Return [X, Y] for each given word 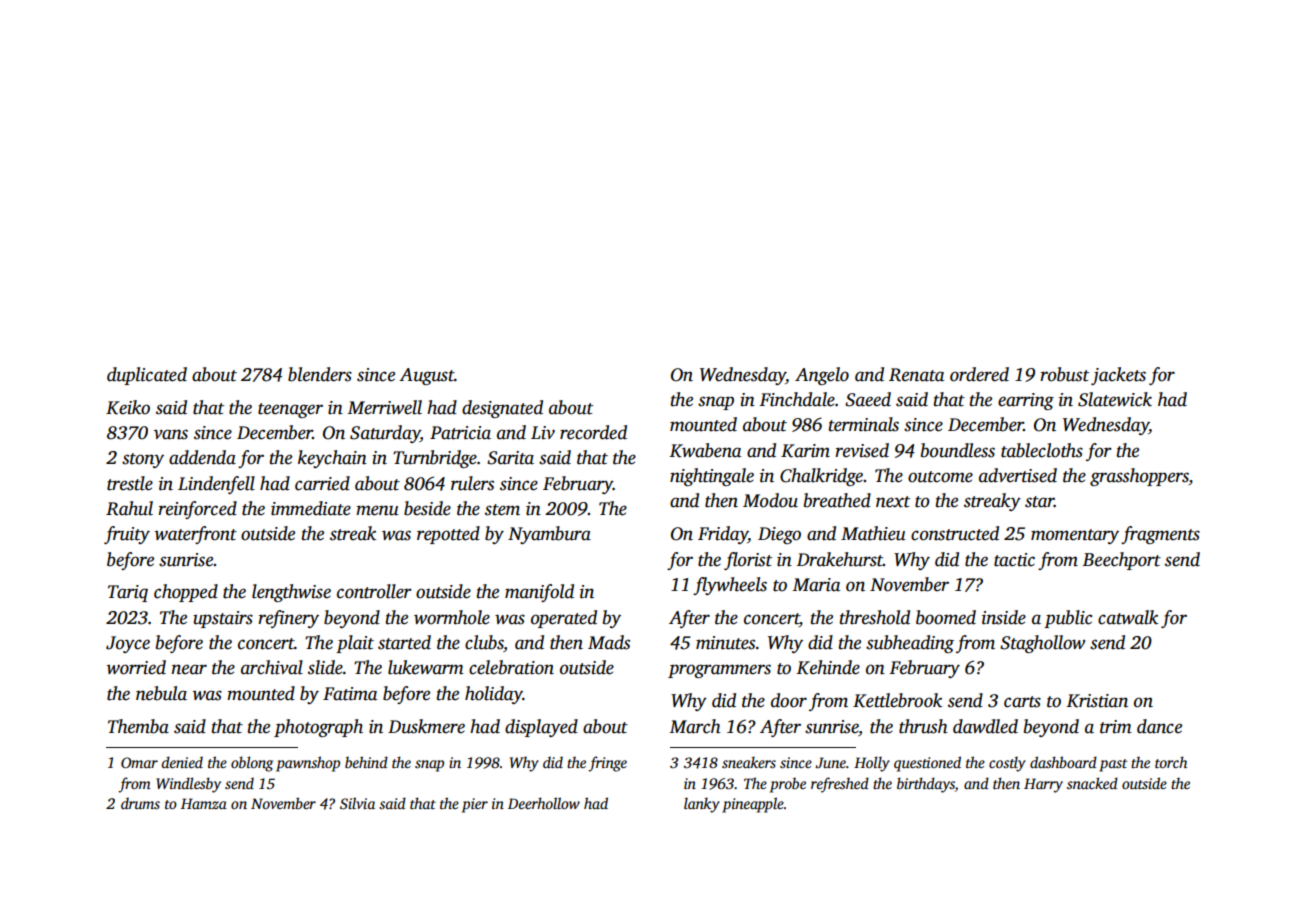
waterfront [196, 535]
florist [748, 561]
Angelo [822, 376]
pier [475, 805]
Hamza [204, 803]
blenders [320, 374]
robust [1064, 374]
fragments [1160, 535]
